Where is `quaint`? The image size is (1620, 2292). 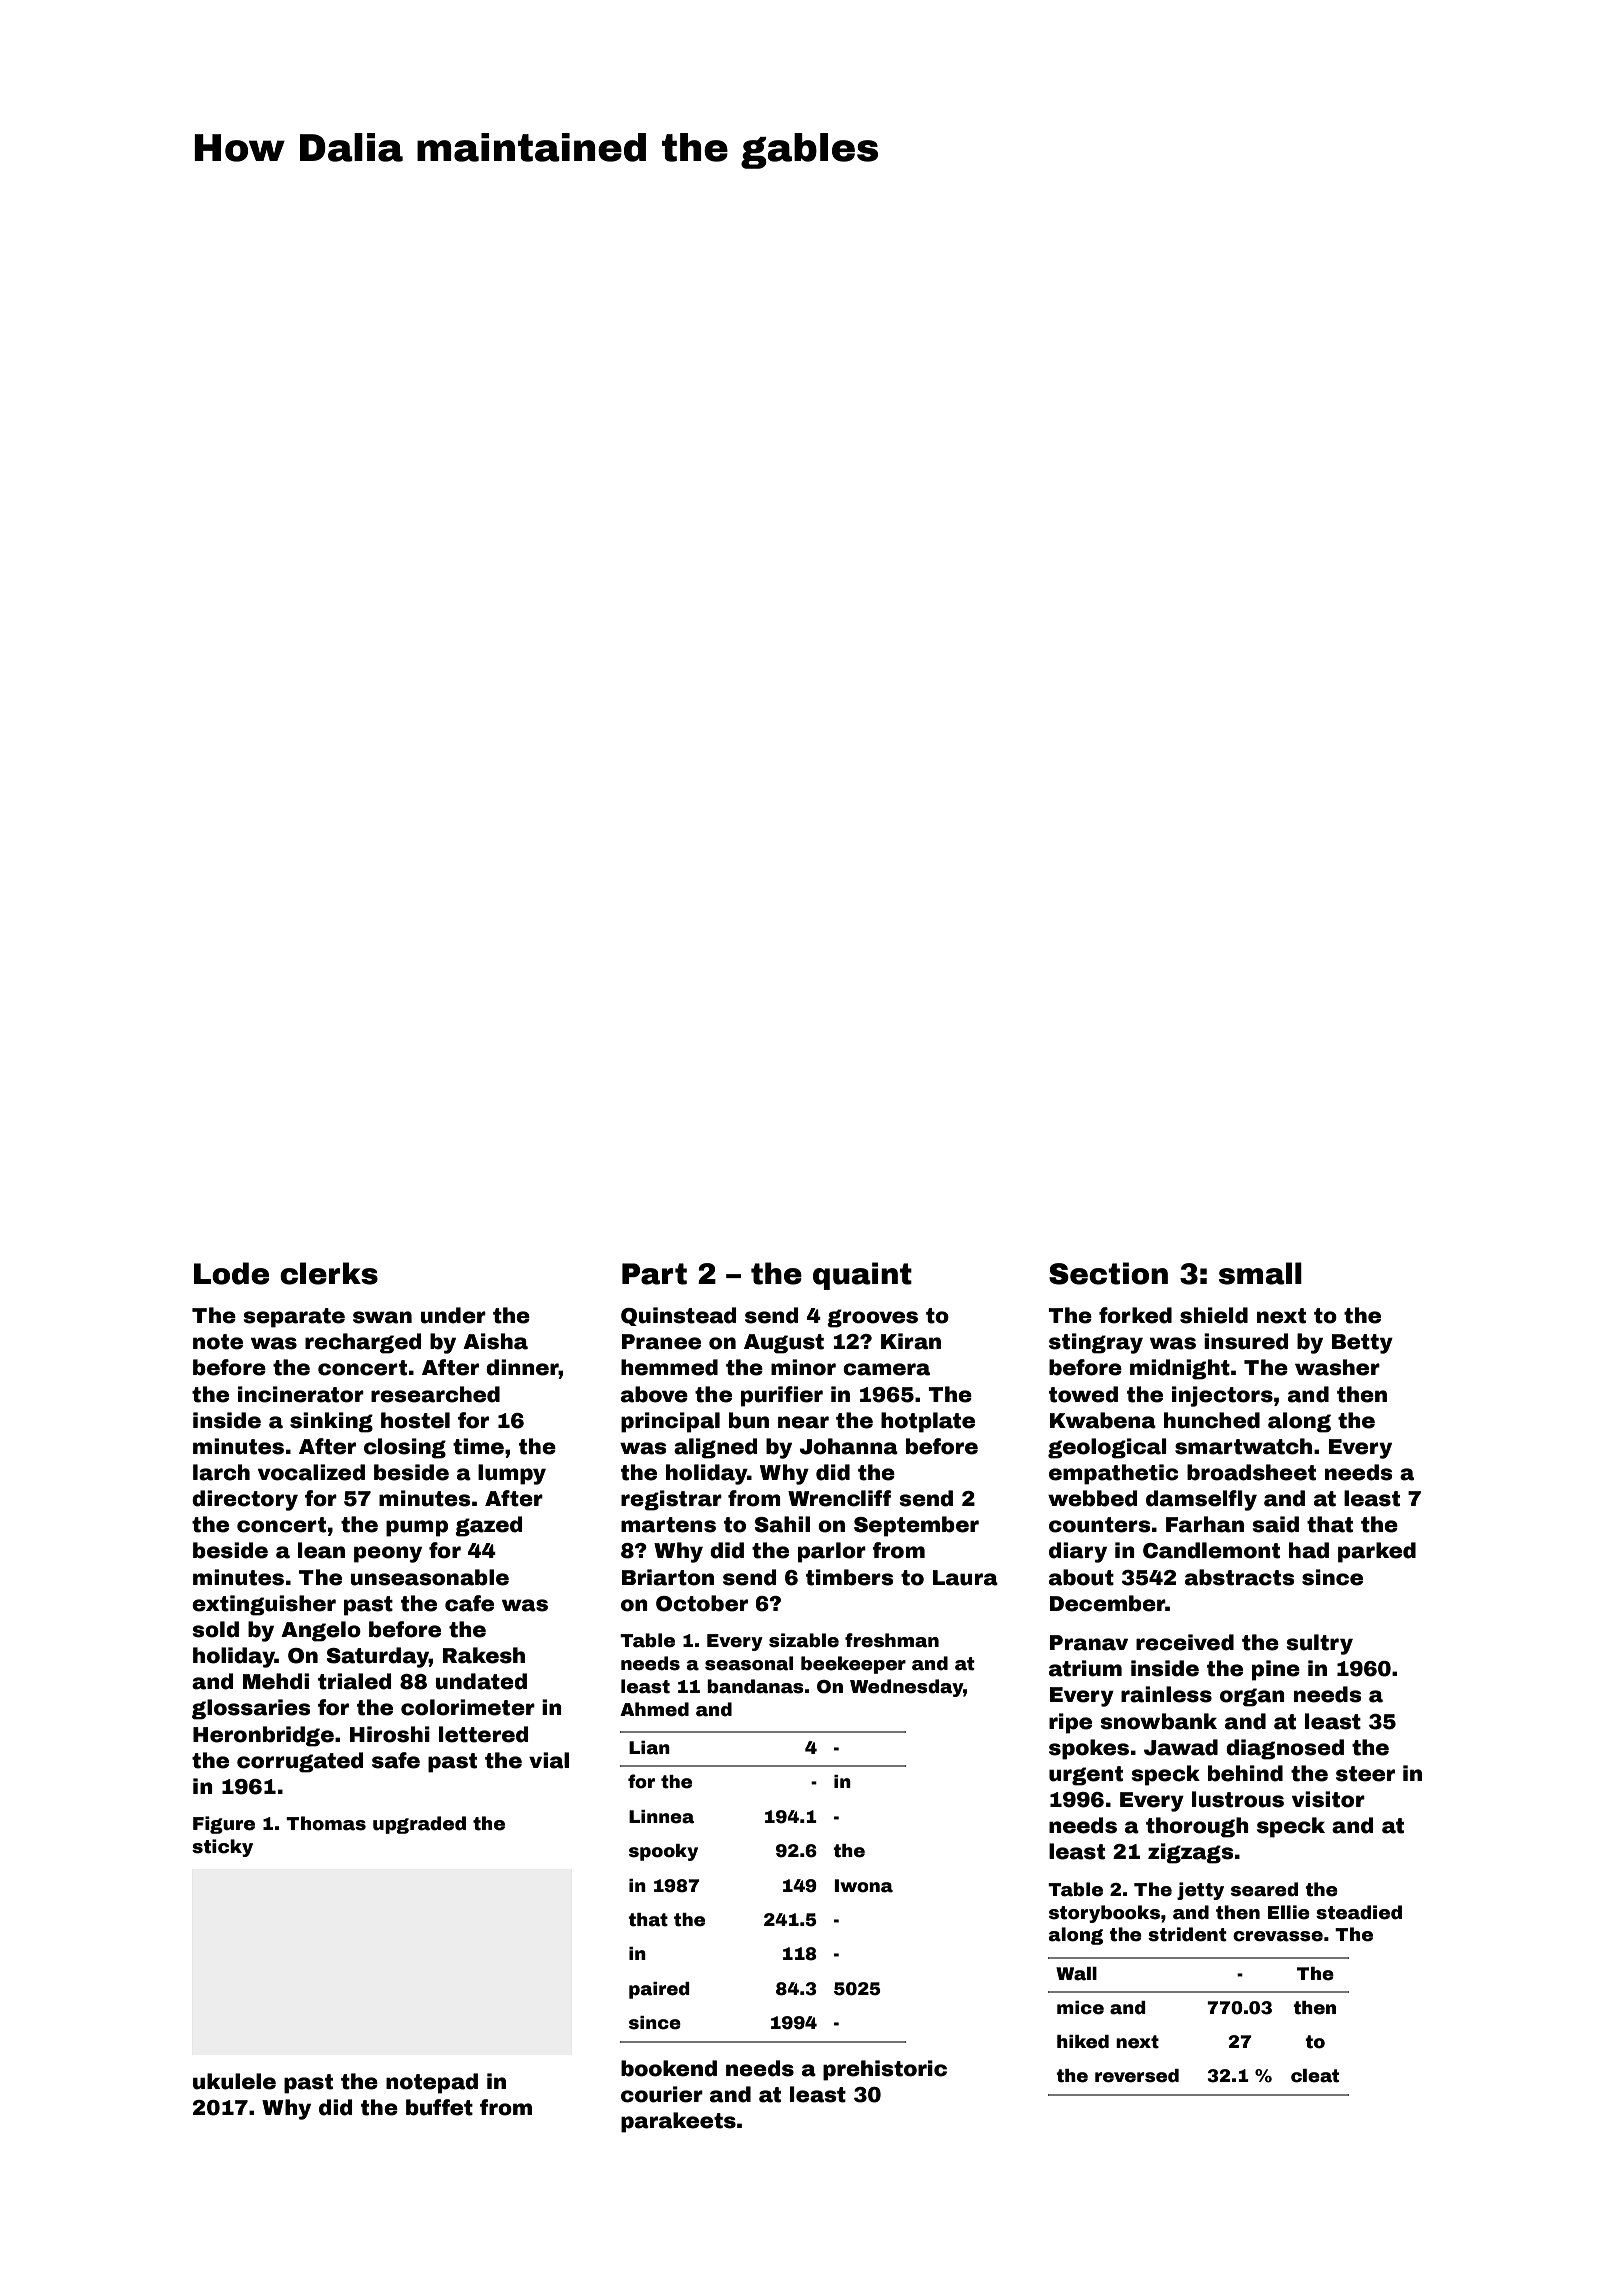
quaint is located at coordinates (862, 1276).
